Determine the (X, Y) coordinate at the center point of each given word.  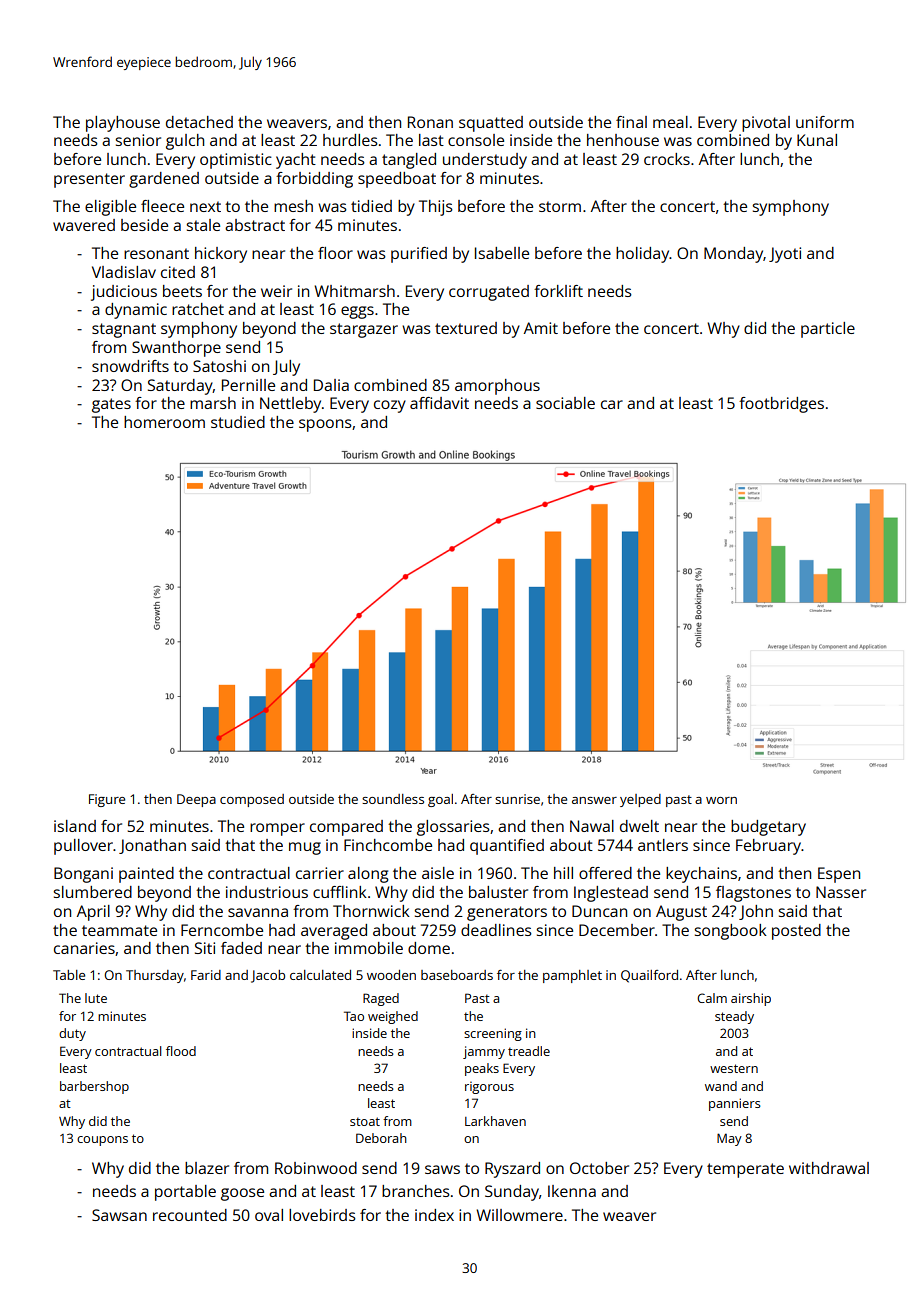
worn (721, 800)
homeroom (164, 422)
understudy (485, 161)
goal (440, 800)
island (75, 826)
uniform (825, 122)
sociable (565, 403)
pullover (83, 847)
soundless (393, 799)
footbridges (781, 405)
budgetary (768, 828)
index (434, 1215)
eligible (110, 208)
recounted (190, 1215)
